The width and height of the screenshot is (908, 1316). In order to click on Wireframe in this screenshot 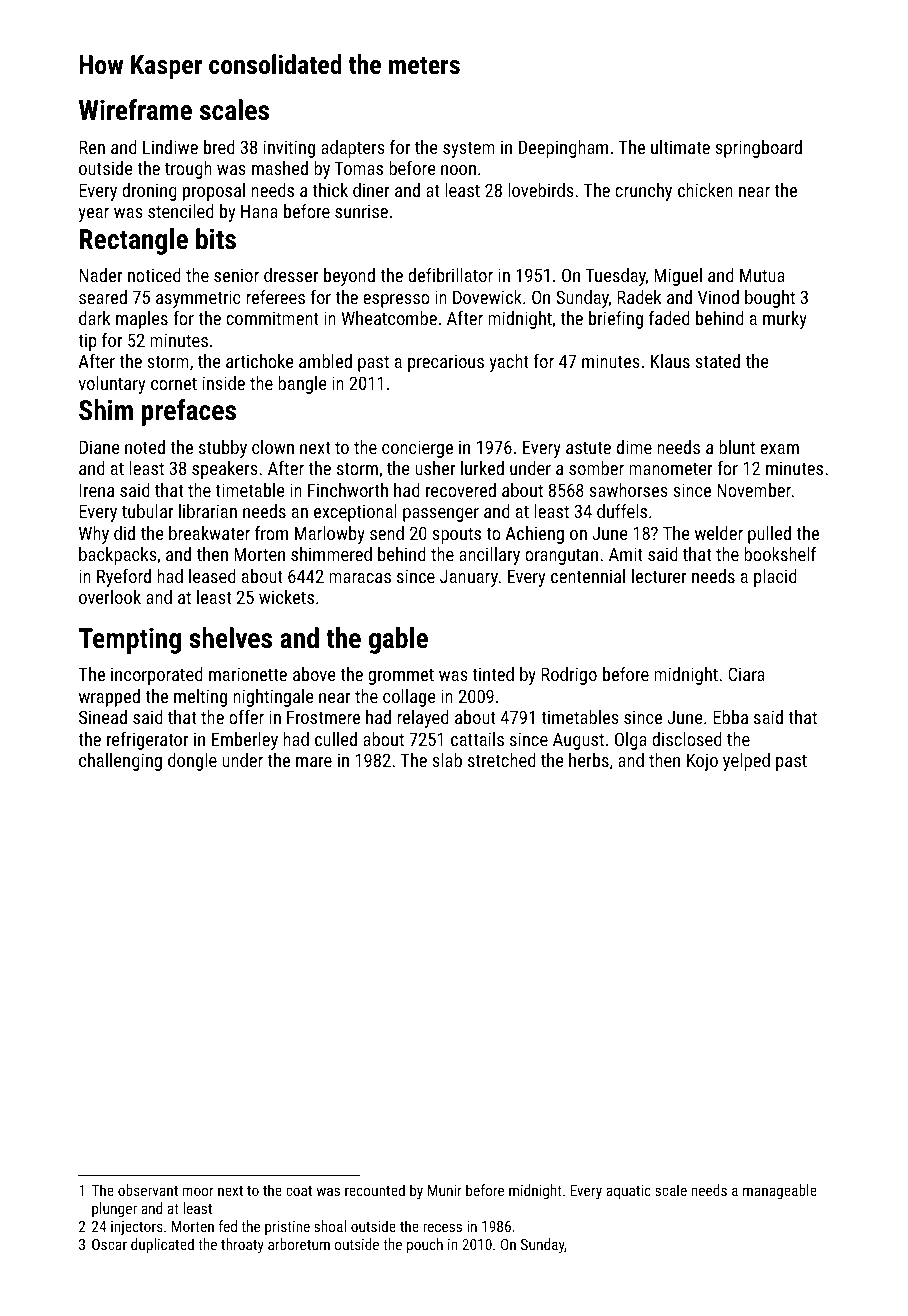, I will do `click(135, 110)`.
